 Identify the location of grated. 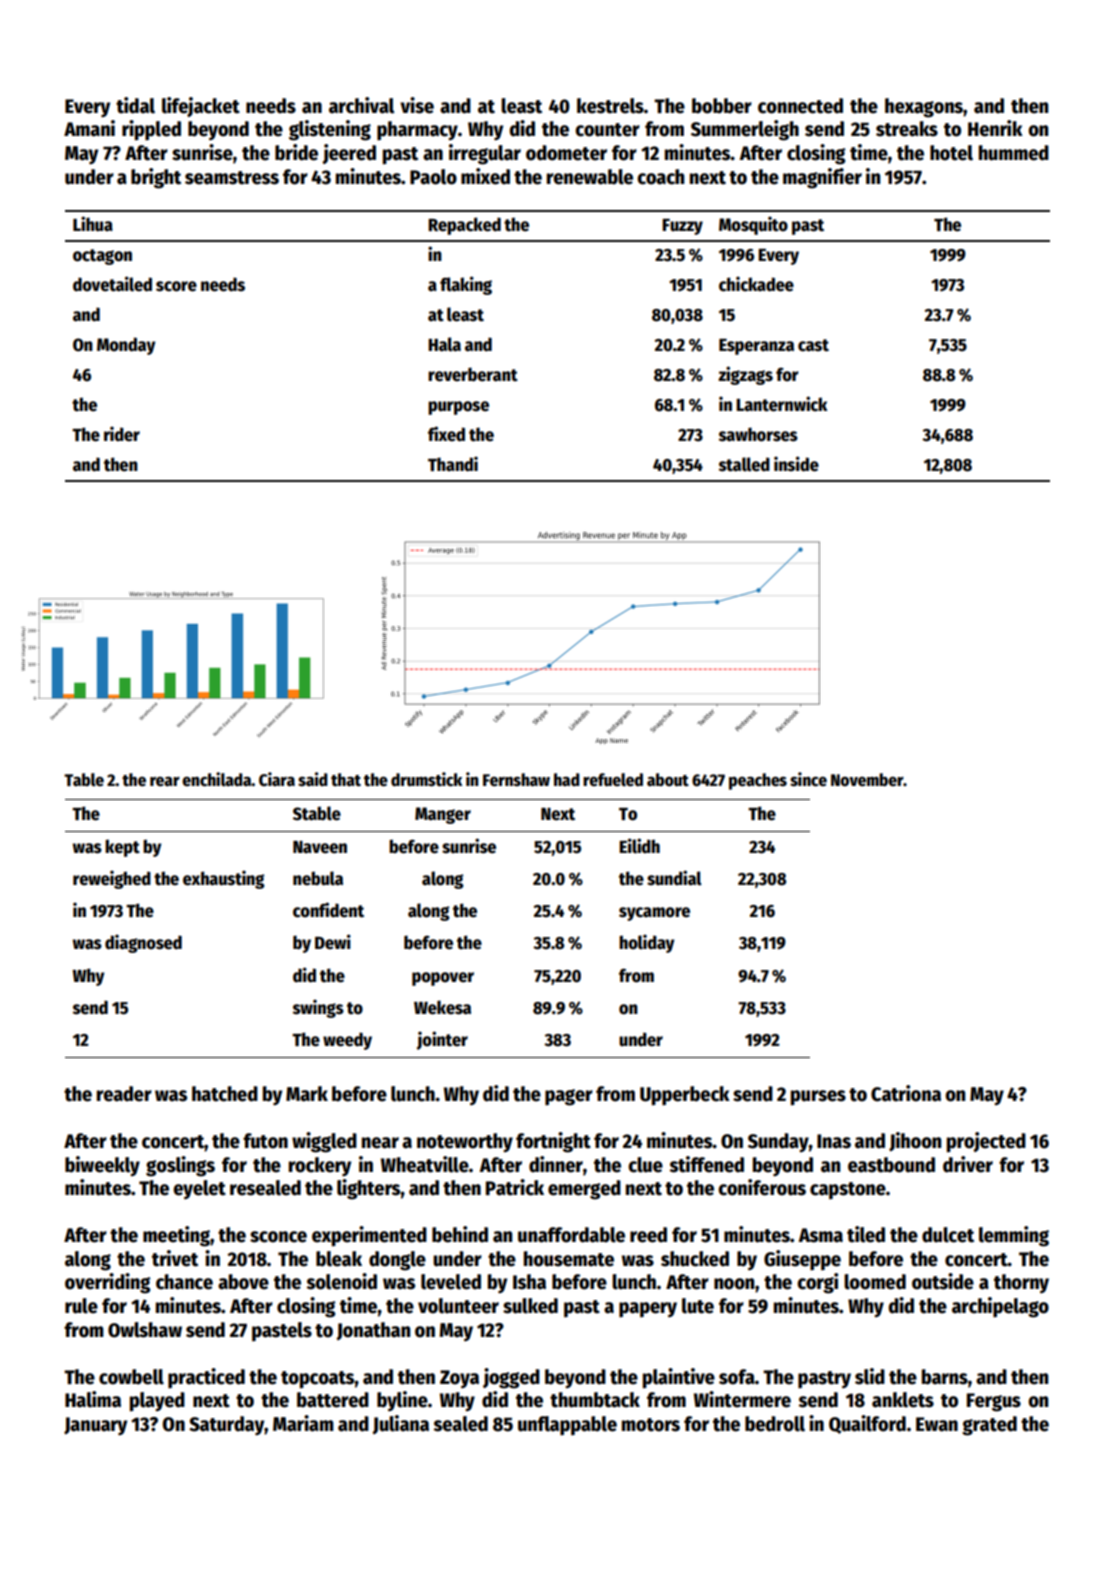
(989, 1426).
